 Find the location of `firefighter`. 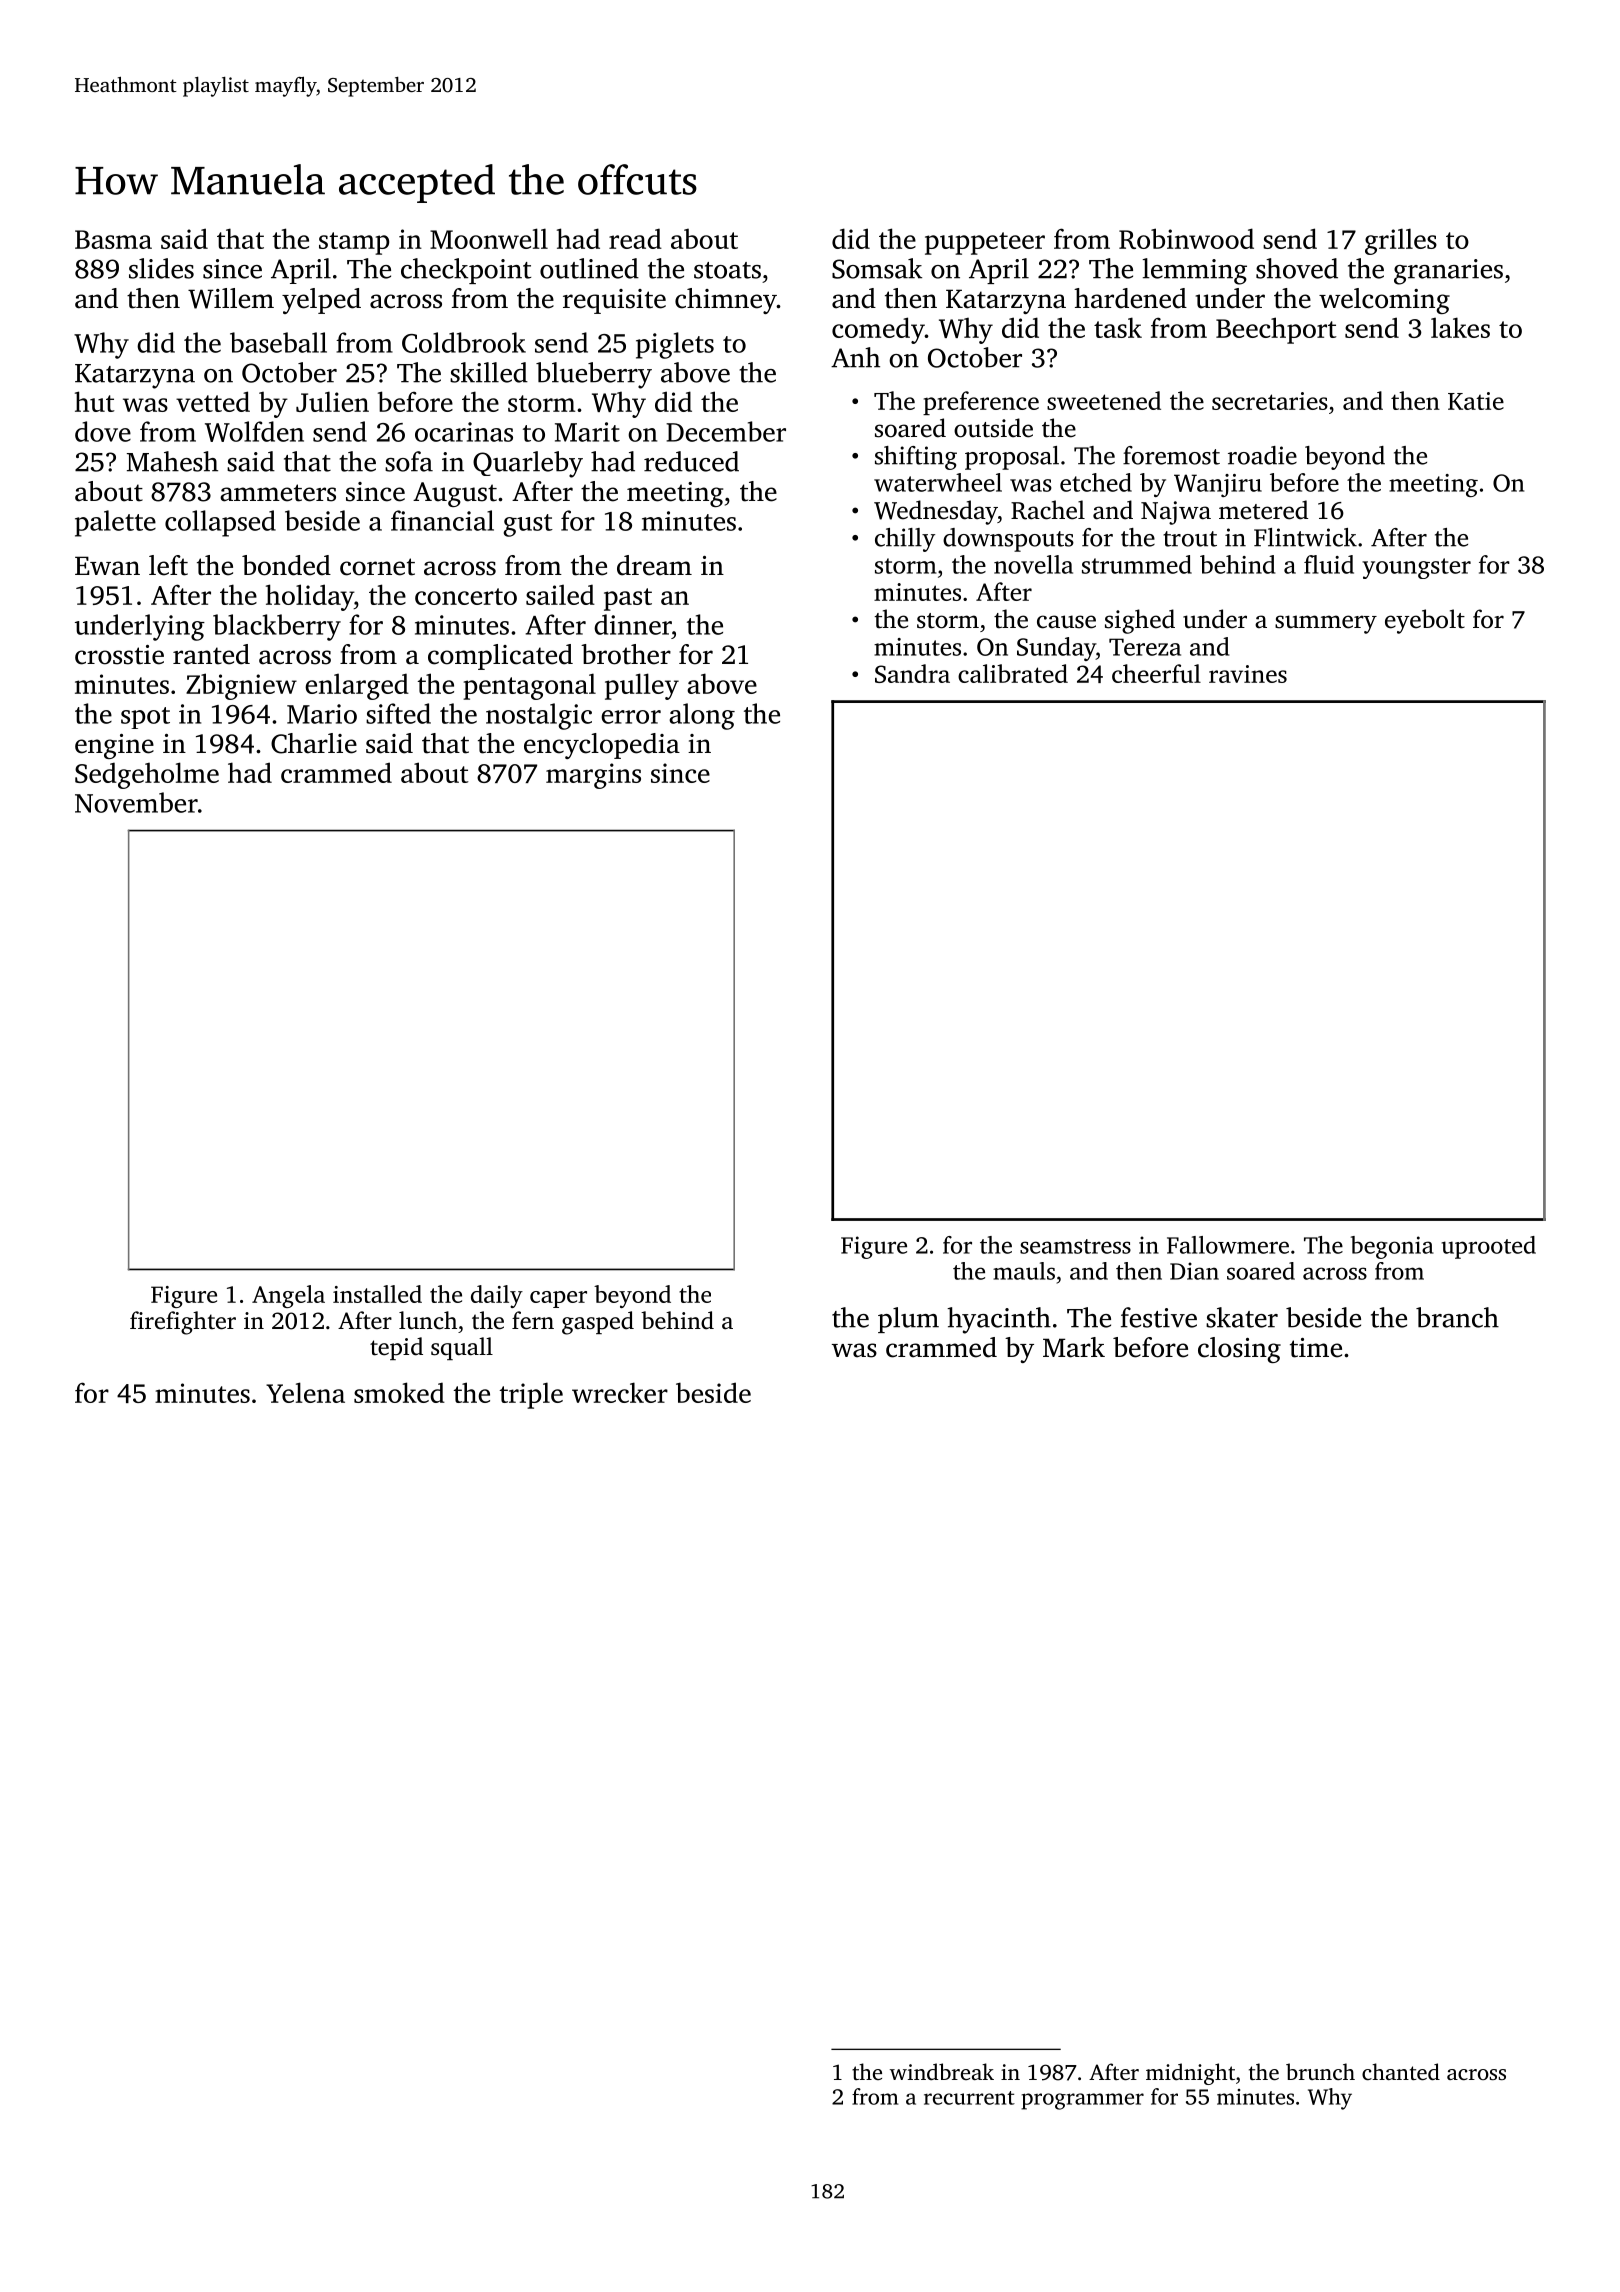

firefighter is located at coordinates (183, 1323).
